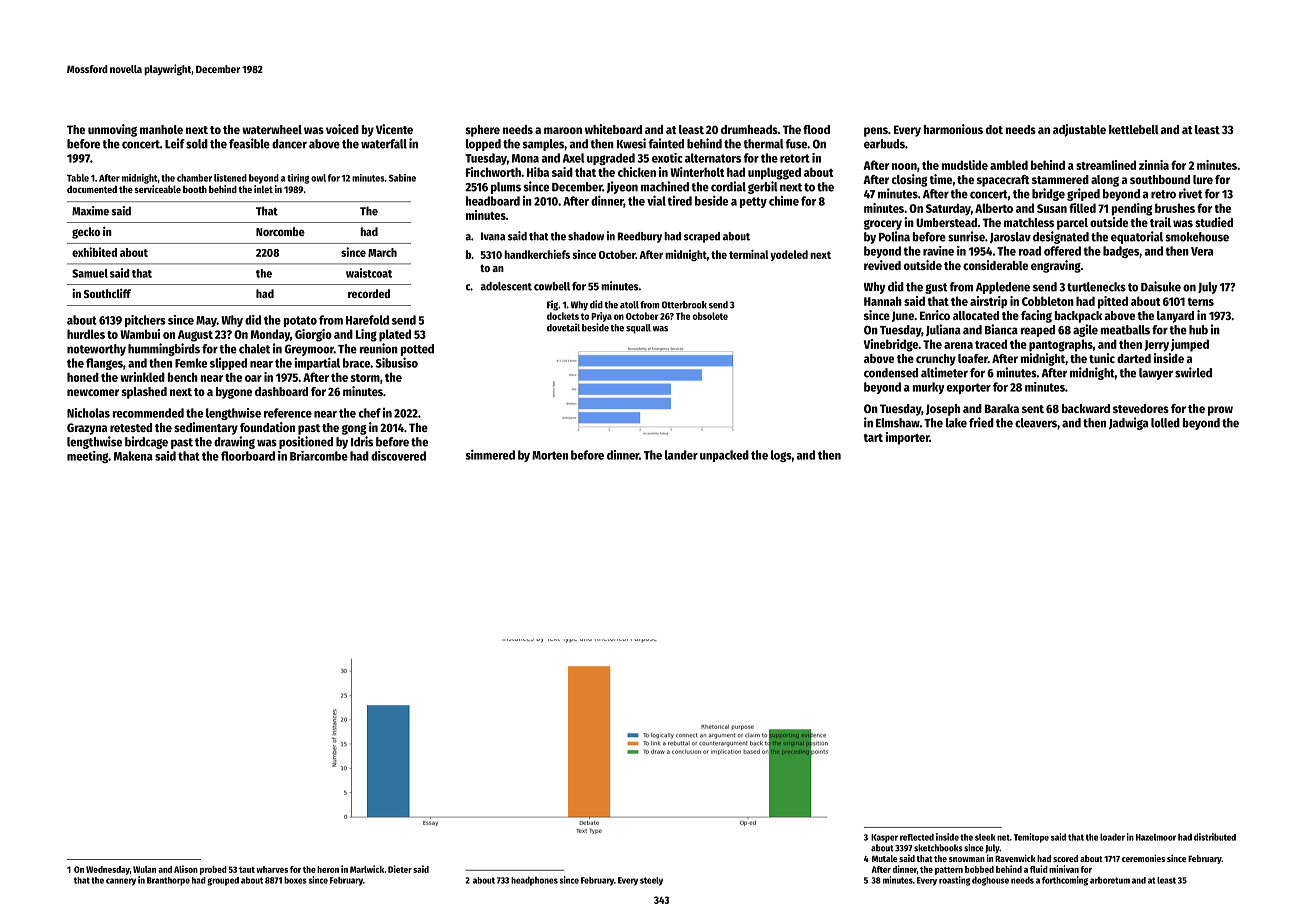 The height and width of the screenshot is (924, 1308). What do you see at coordinates (953, 129) in the screenshot?
I see `harmonious` at bounding box center [953, 129].
